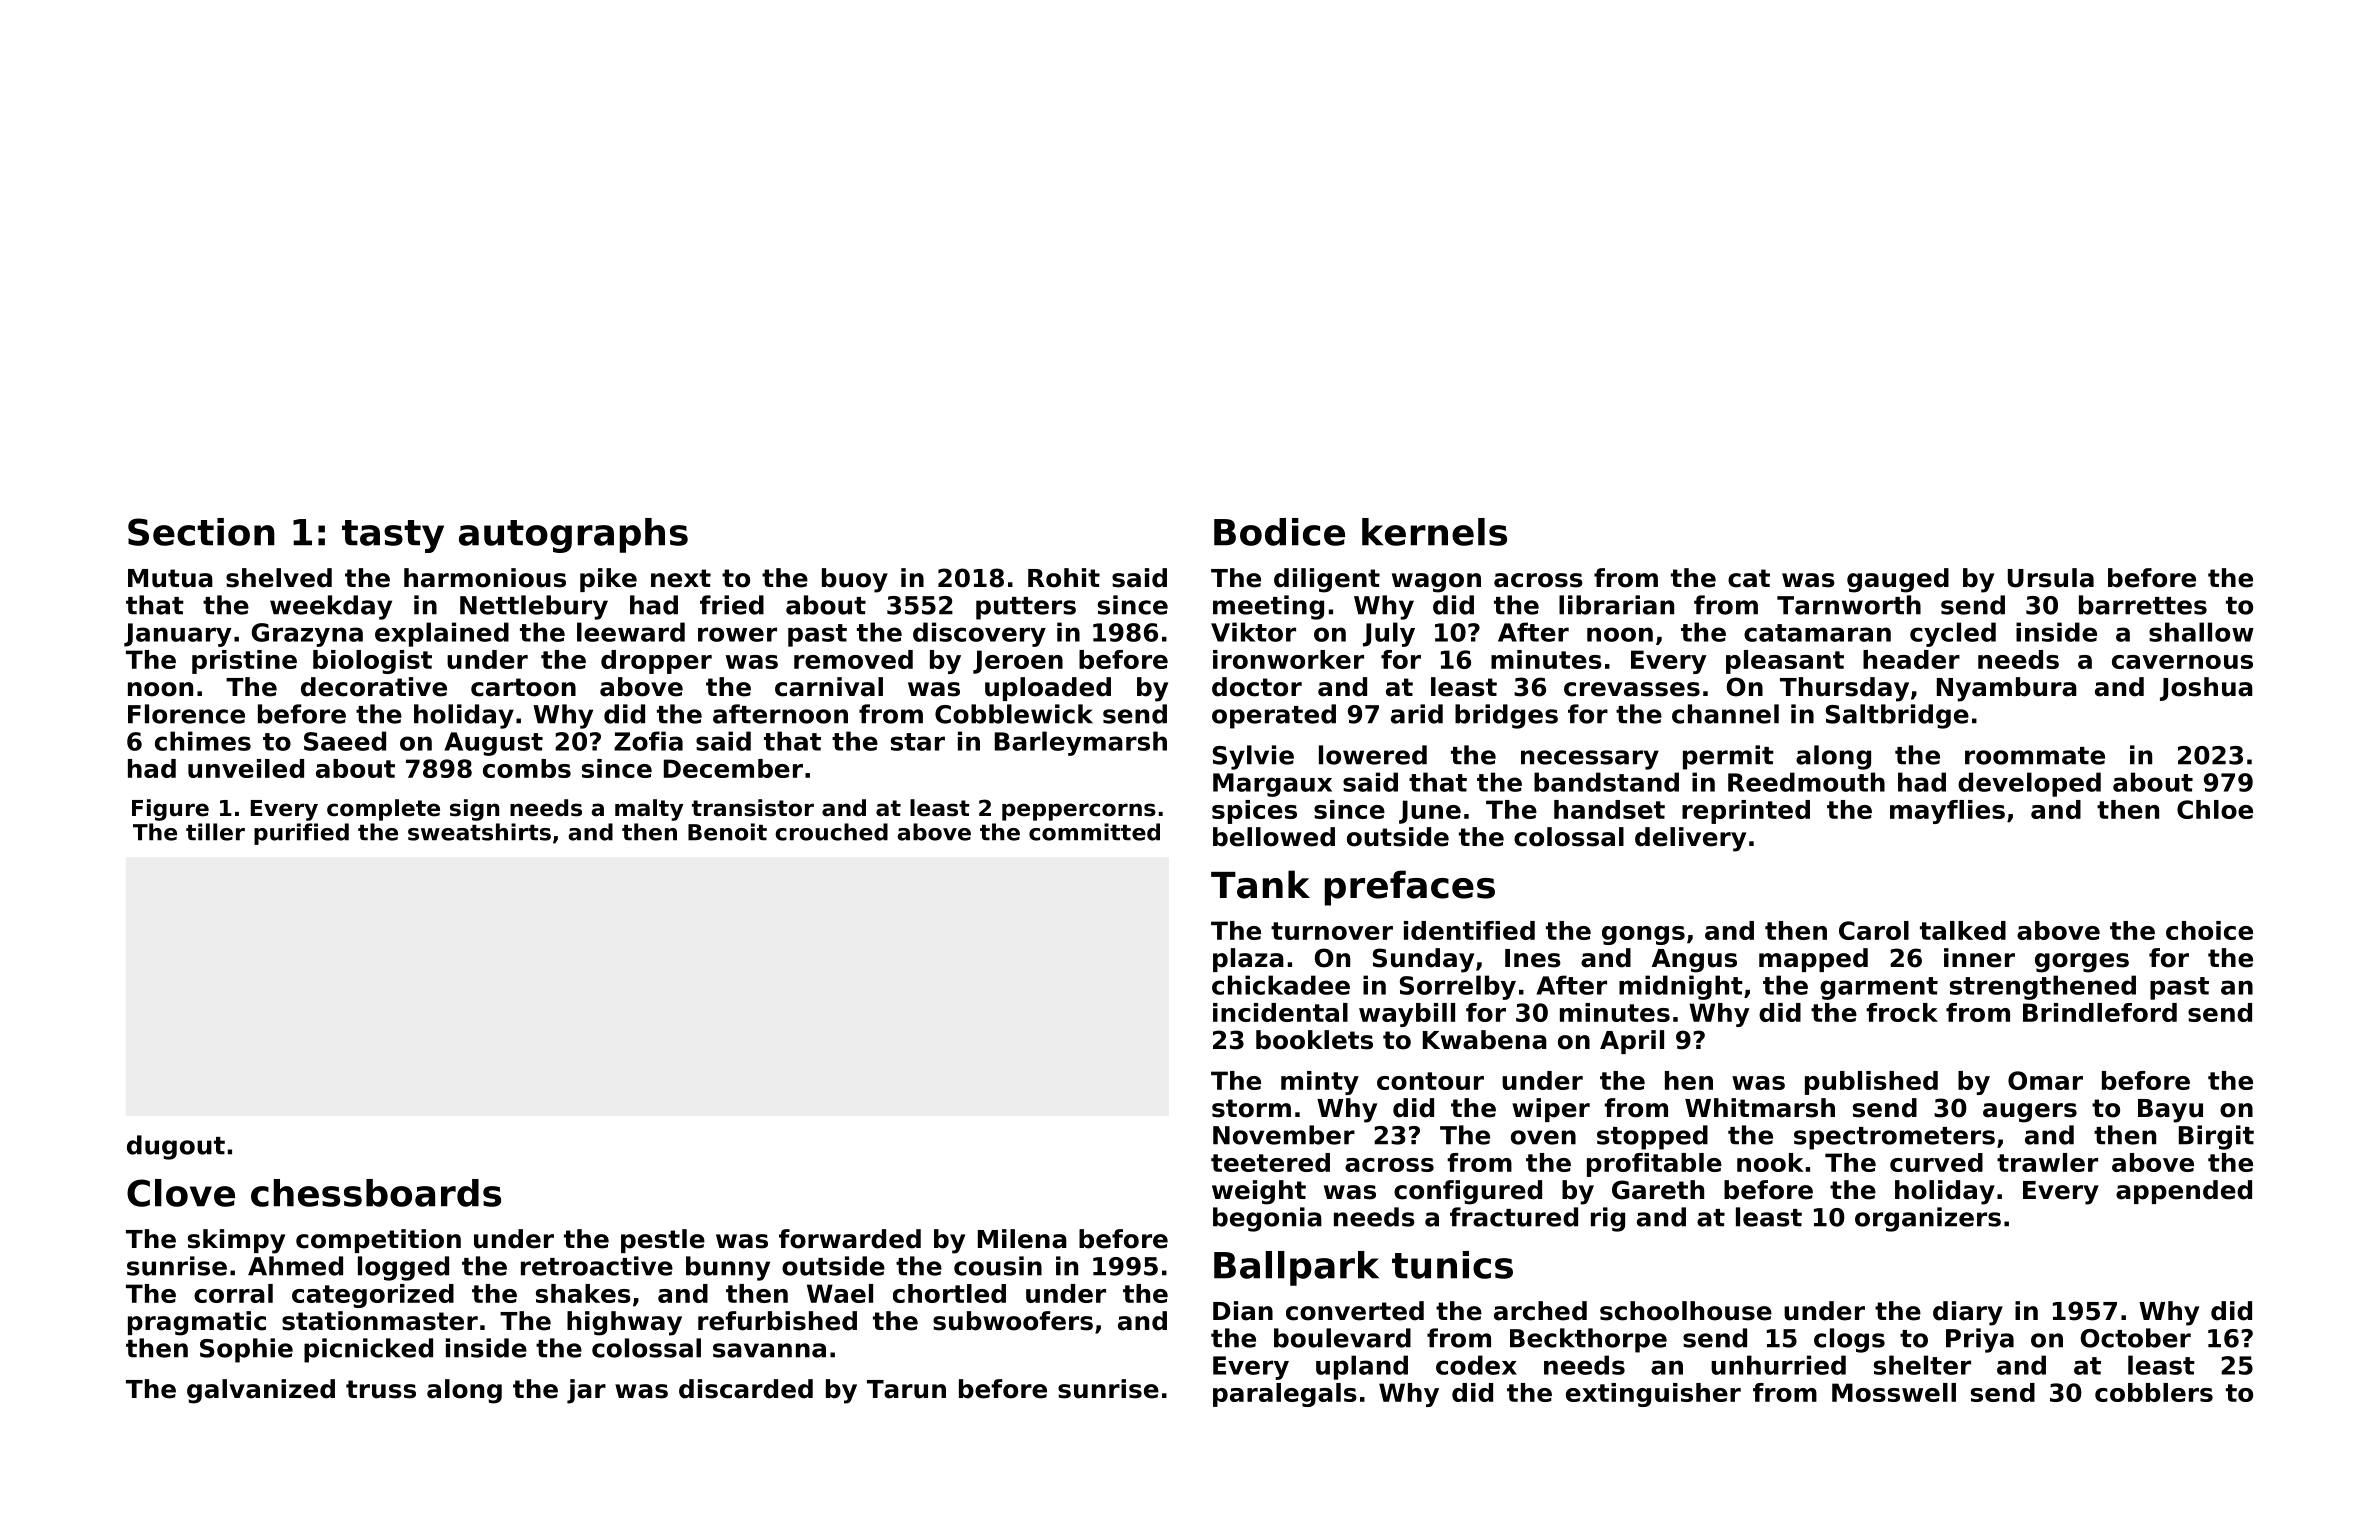  I want to click on codex, so click(1476, 1365).
